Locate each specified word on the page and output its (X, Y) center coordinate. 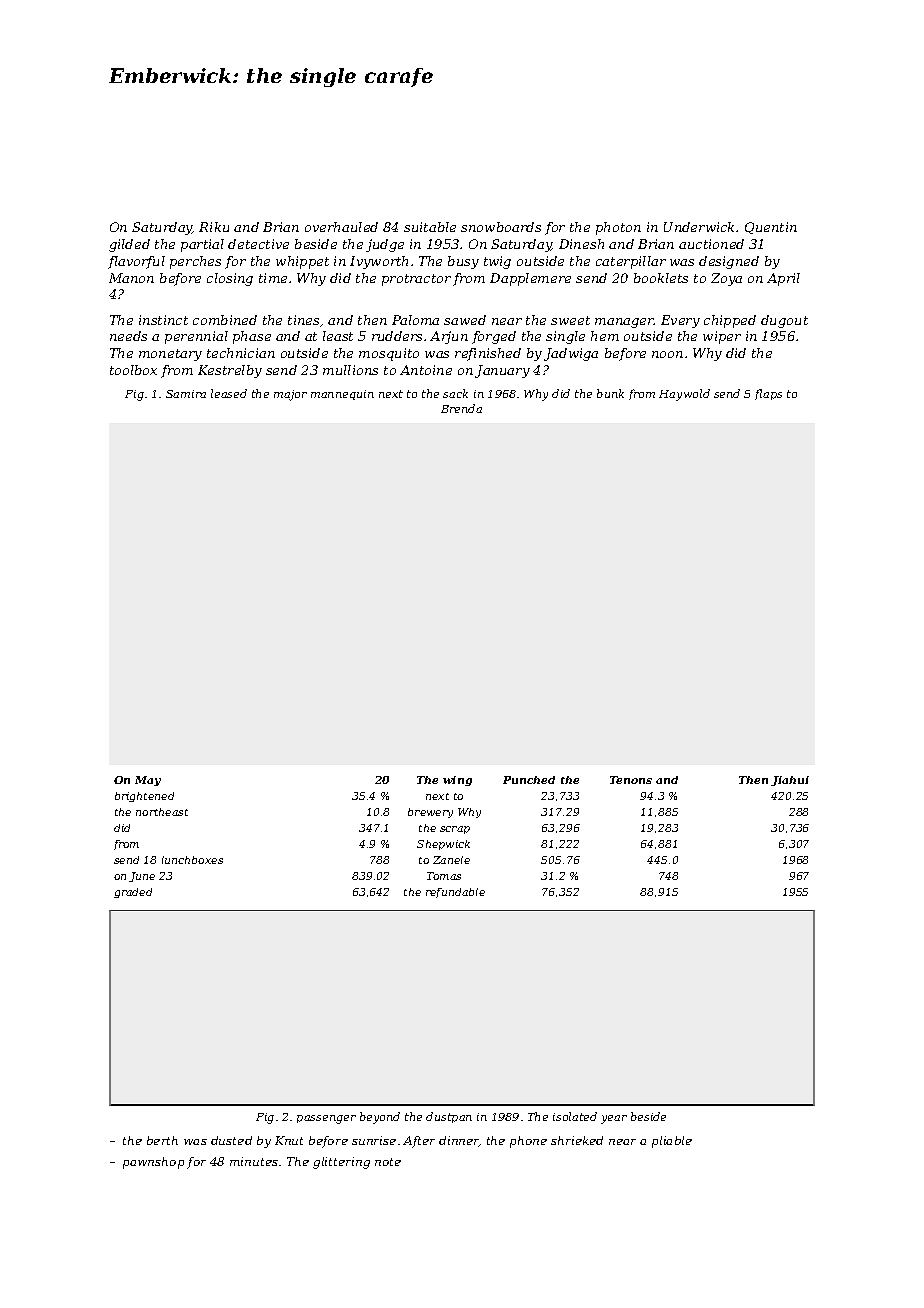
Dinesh (581, 244)
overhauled (341, 227)
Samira (186, 394)
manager (624, 323)
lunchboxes (192, 860)
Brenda (461, 408)
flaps (768, 394)
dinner (459, 1141)
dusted (231, 1140)
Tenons (631, 780)
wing (457, 781)
